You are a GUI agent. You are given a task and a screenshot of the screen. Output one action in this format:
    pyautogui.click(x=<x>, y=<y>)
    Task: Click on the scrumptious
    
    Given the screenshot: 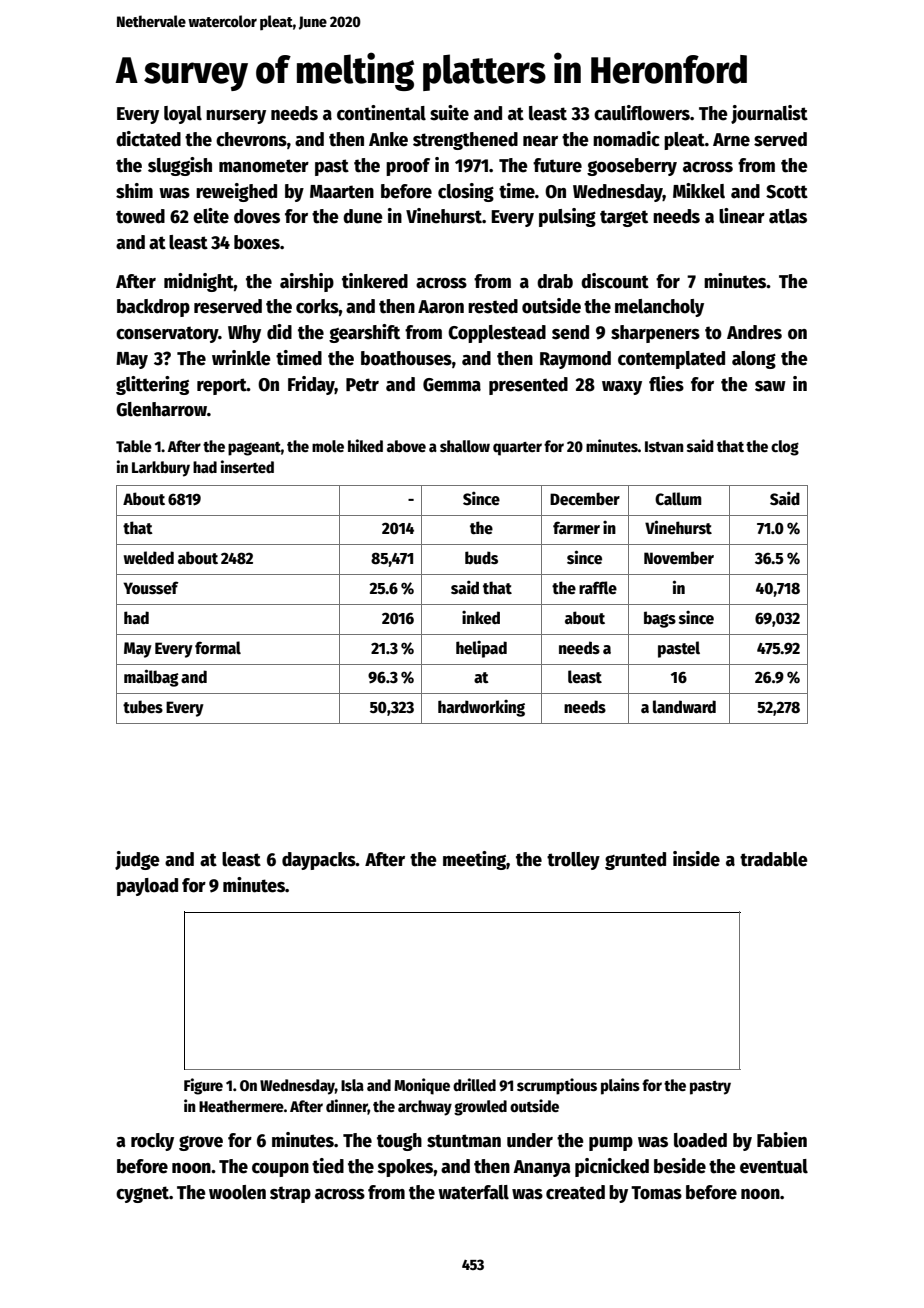 What is the action you would take?
    pyautogui.click(x=557, y=1086)
